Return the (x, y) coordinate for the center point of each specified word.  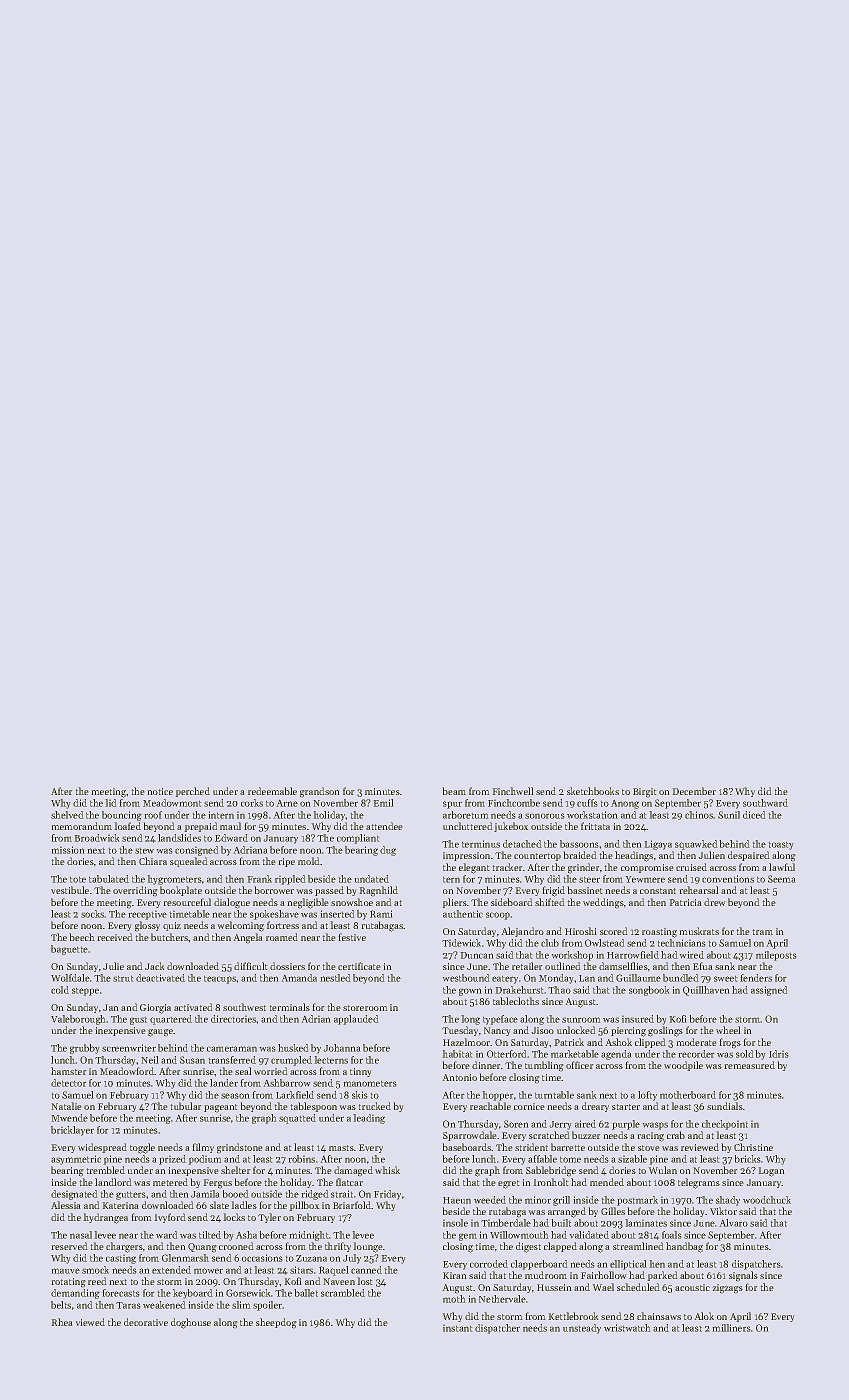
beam (454, 791)
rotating (68, 1283)
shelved (67, 815)
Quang (202, 1248)
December (694, 791)
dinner (486, 1065)
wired (691, 955)
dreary (595, 1107)
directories (234, 1019)
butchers (170, 937)
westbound (466, 978)
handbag (684, 1247)
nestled (335, 978)
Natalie (66, 1106)
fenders (756, 978)
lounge (368, 1247)
